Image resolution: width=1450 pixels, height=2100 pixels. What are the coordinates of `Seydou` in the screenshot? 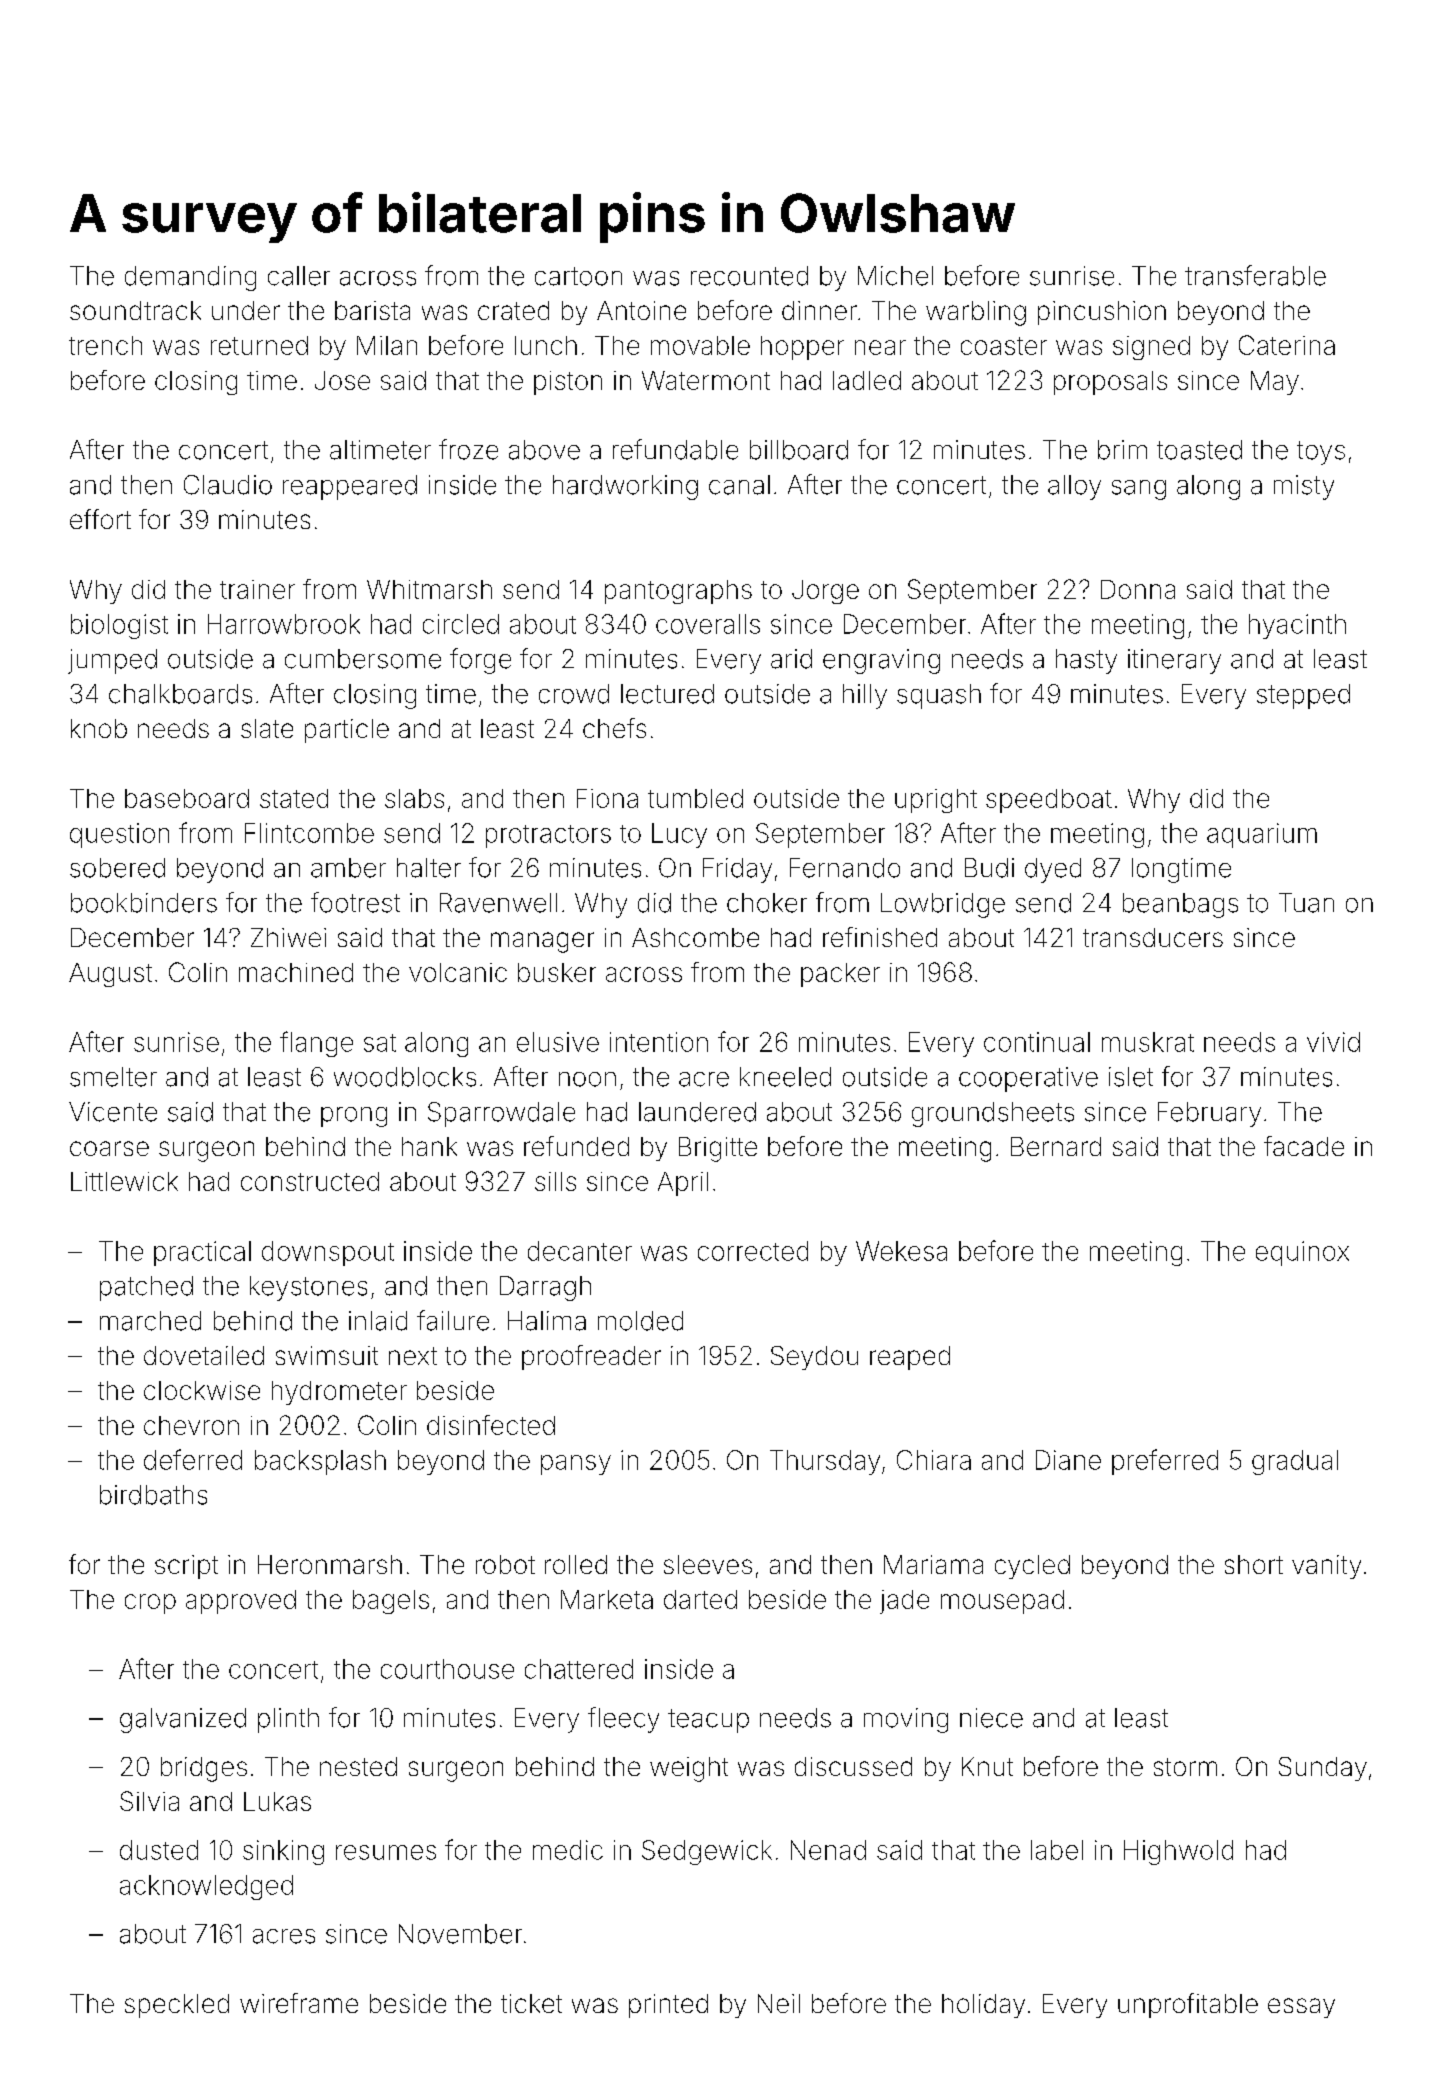 It's located at (814, 1358).
